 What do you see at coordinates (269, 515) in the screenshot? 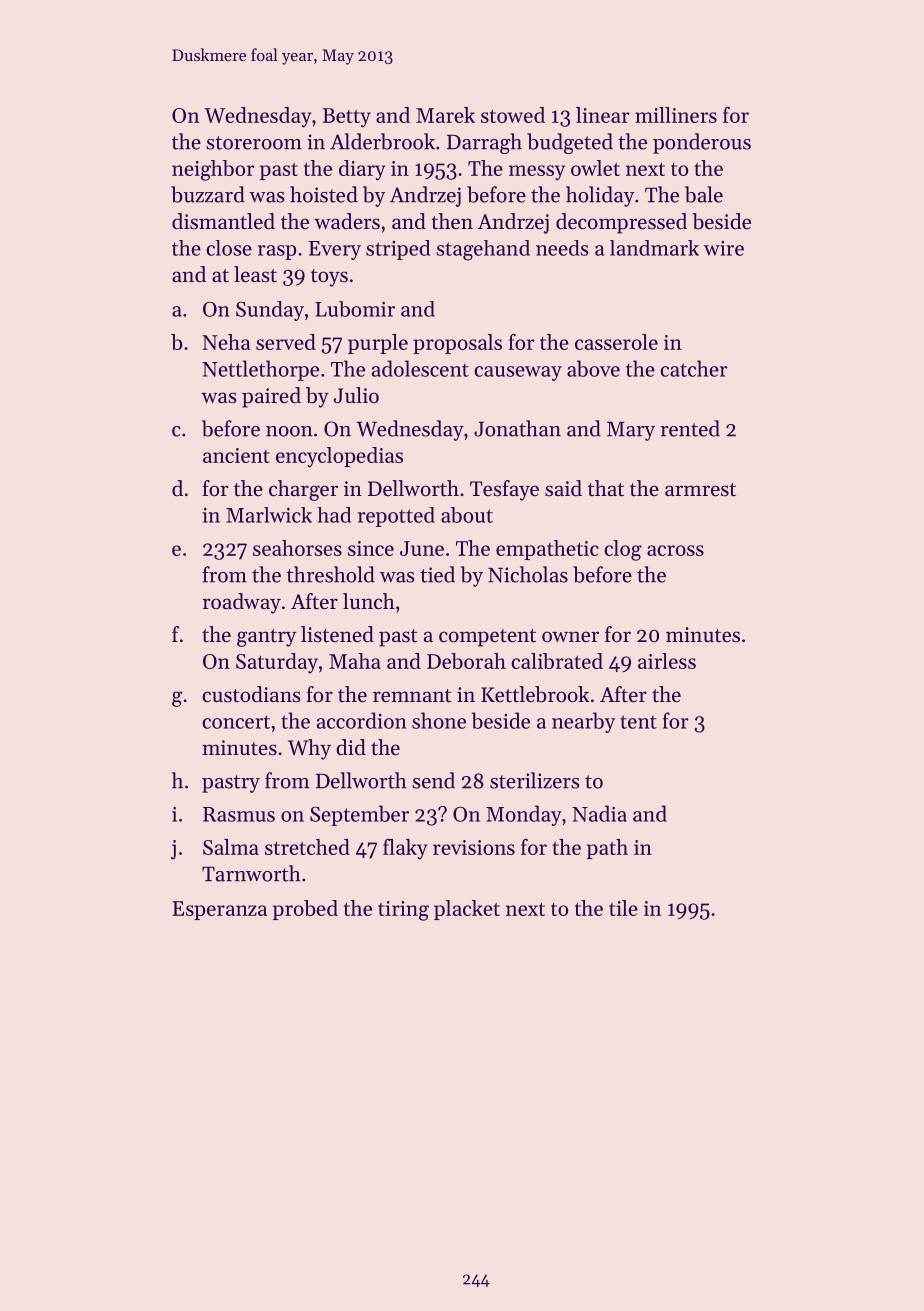
I see `Marlwick` at bounding box center [269, 515].
